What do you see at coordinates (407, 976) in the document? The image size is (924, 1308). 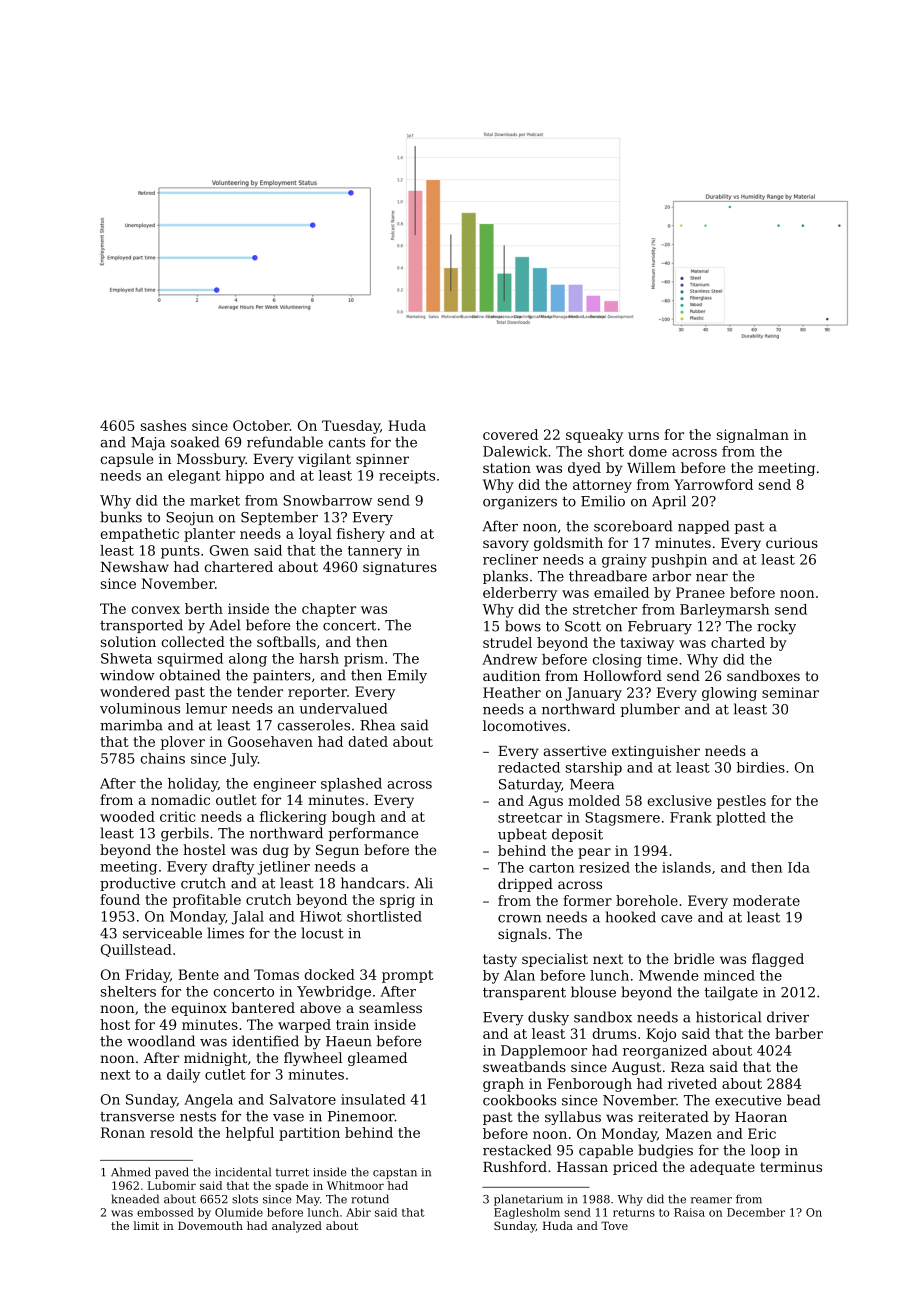 I see `prompt` at bounding box center [407, 976].
